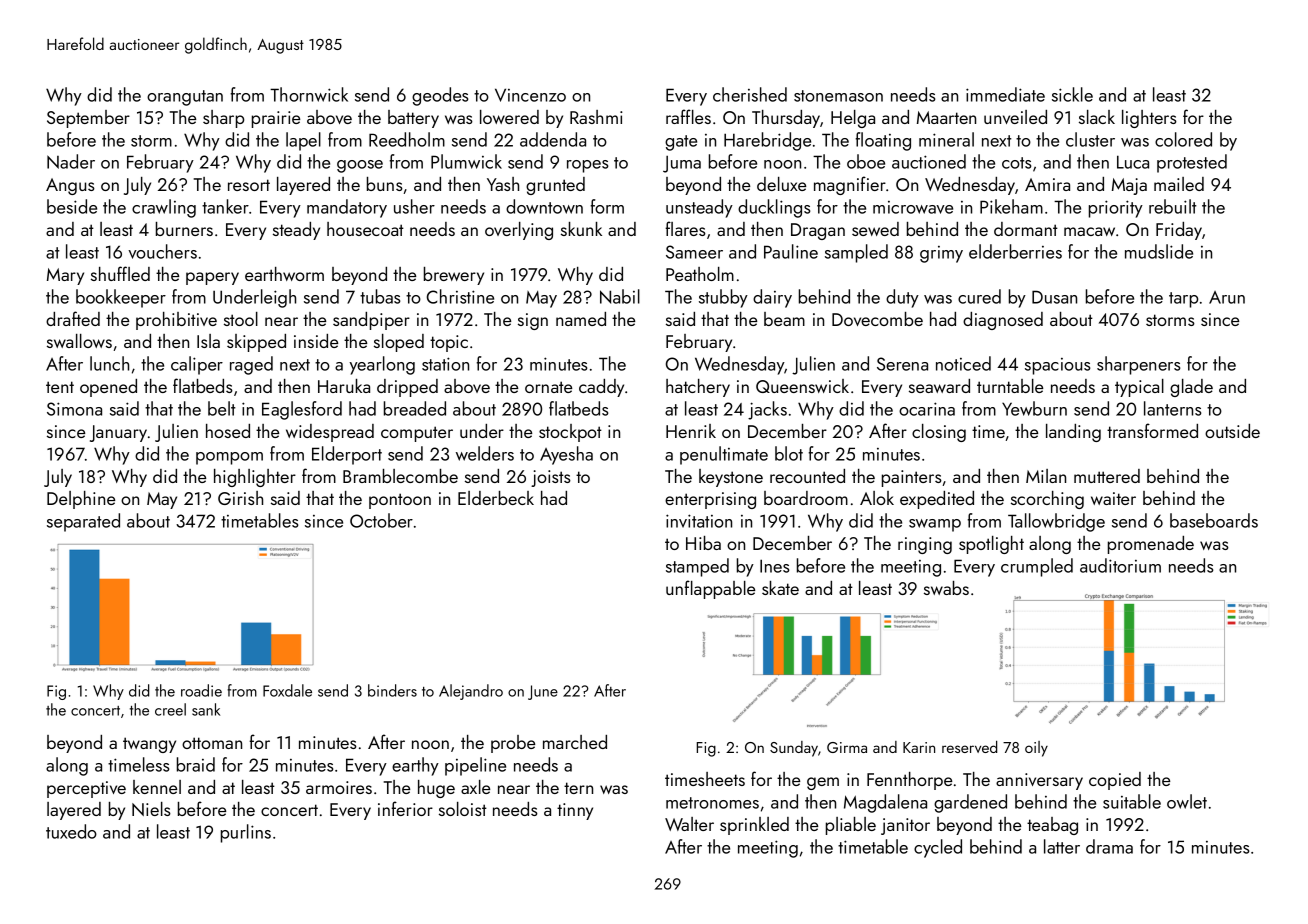 The width and height of the image is (1308, 924). I want to click on Vincenzo, so click(530, 95).
